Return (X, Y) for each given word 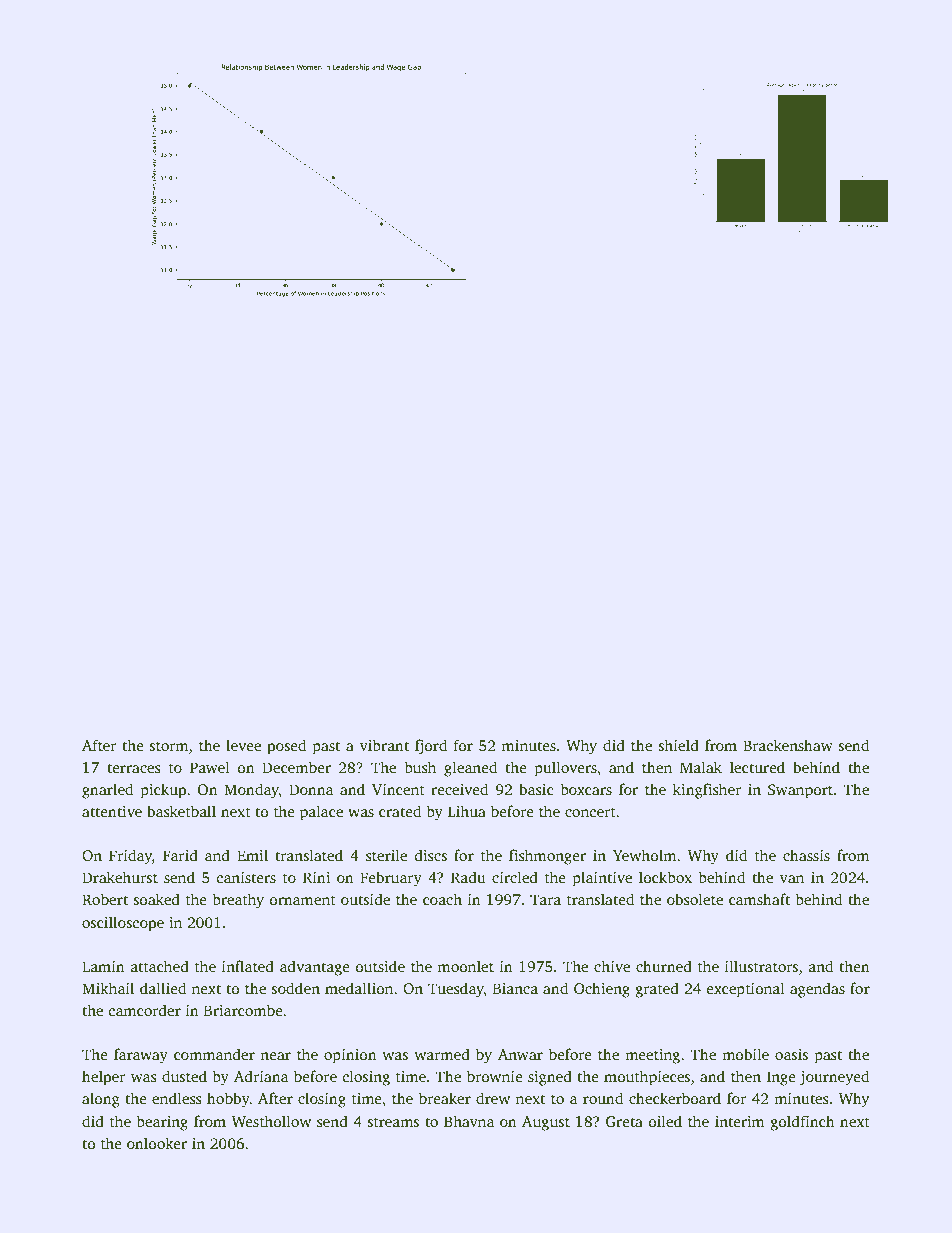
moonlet (466, 966)
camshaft (759, 899)
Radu (468, 877)
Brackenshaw (788, 745)
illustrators (761, 966)
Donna (311, 789)
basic (536, 789)
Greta (624, 1122)
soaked (156, 899)
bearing (162, 1123)
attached (159, 966)
